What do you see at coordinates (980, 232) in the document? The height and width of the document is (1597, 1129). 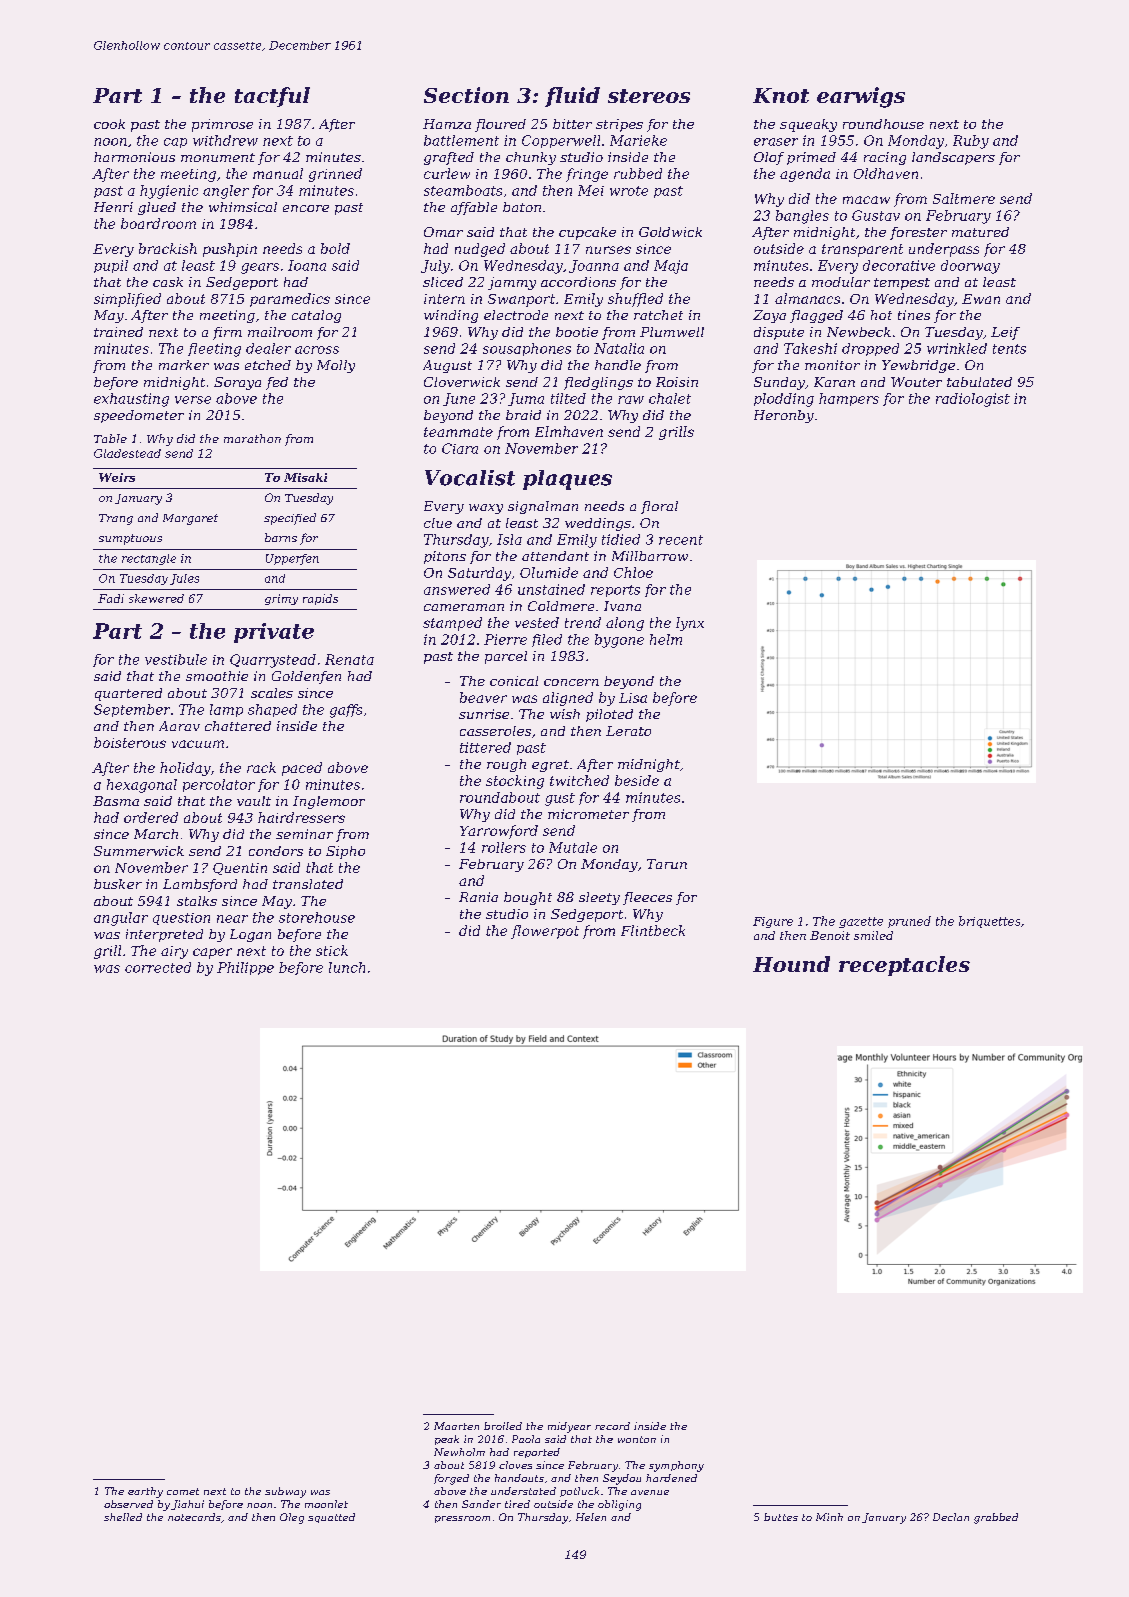 I see `matured` at bounding box center [980, 232].
